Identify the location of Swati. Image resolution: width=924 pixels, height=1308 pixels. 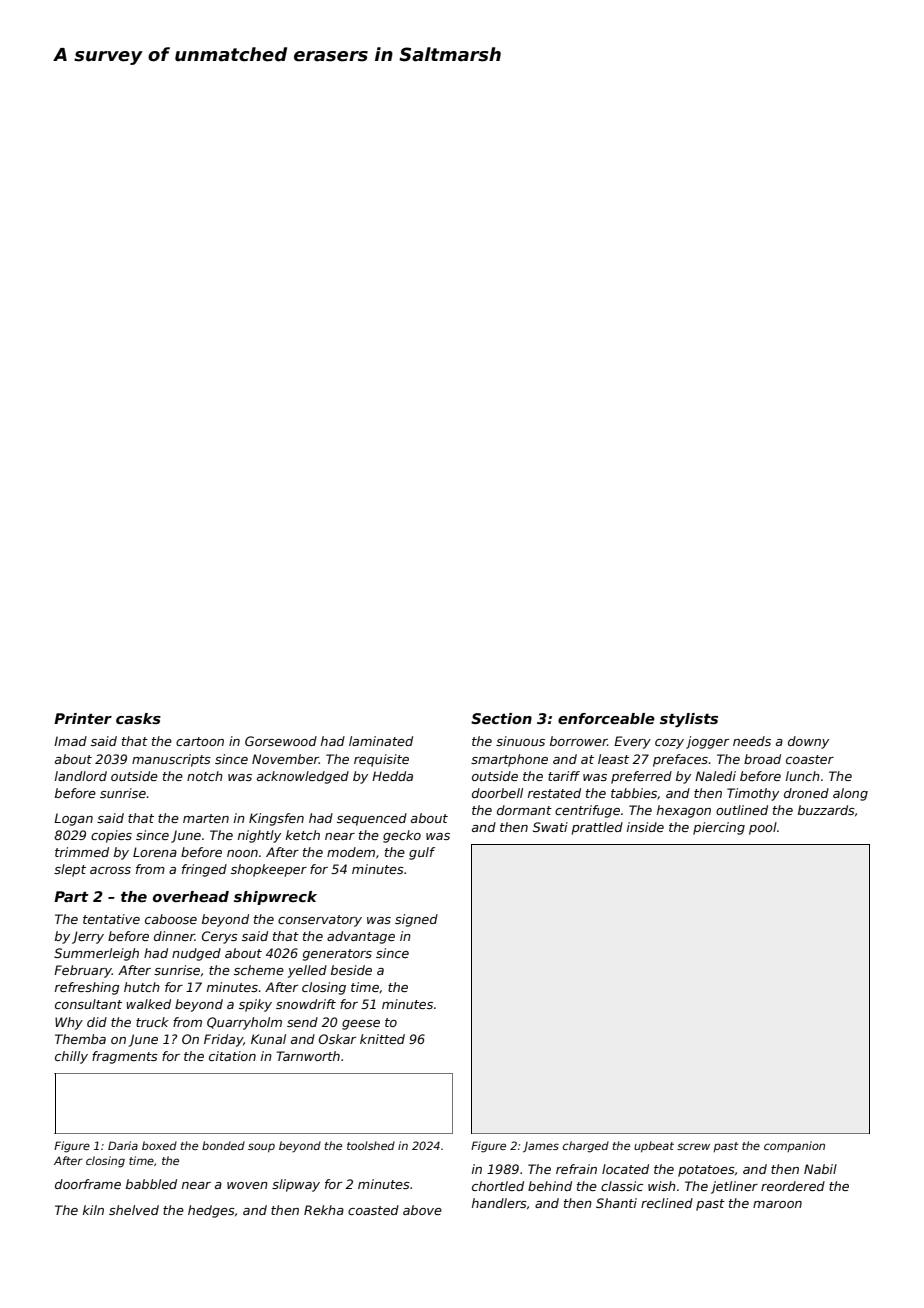
(550, 827).
